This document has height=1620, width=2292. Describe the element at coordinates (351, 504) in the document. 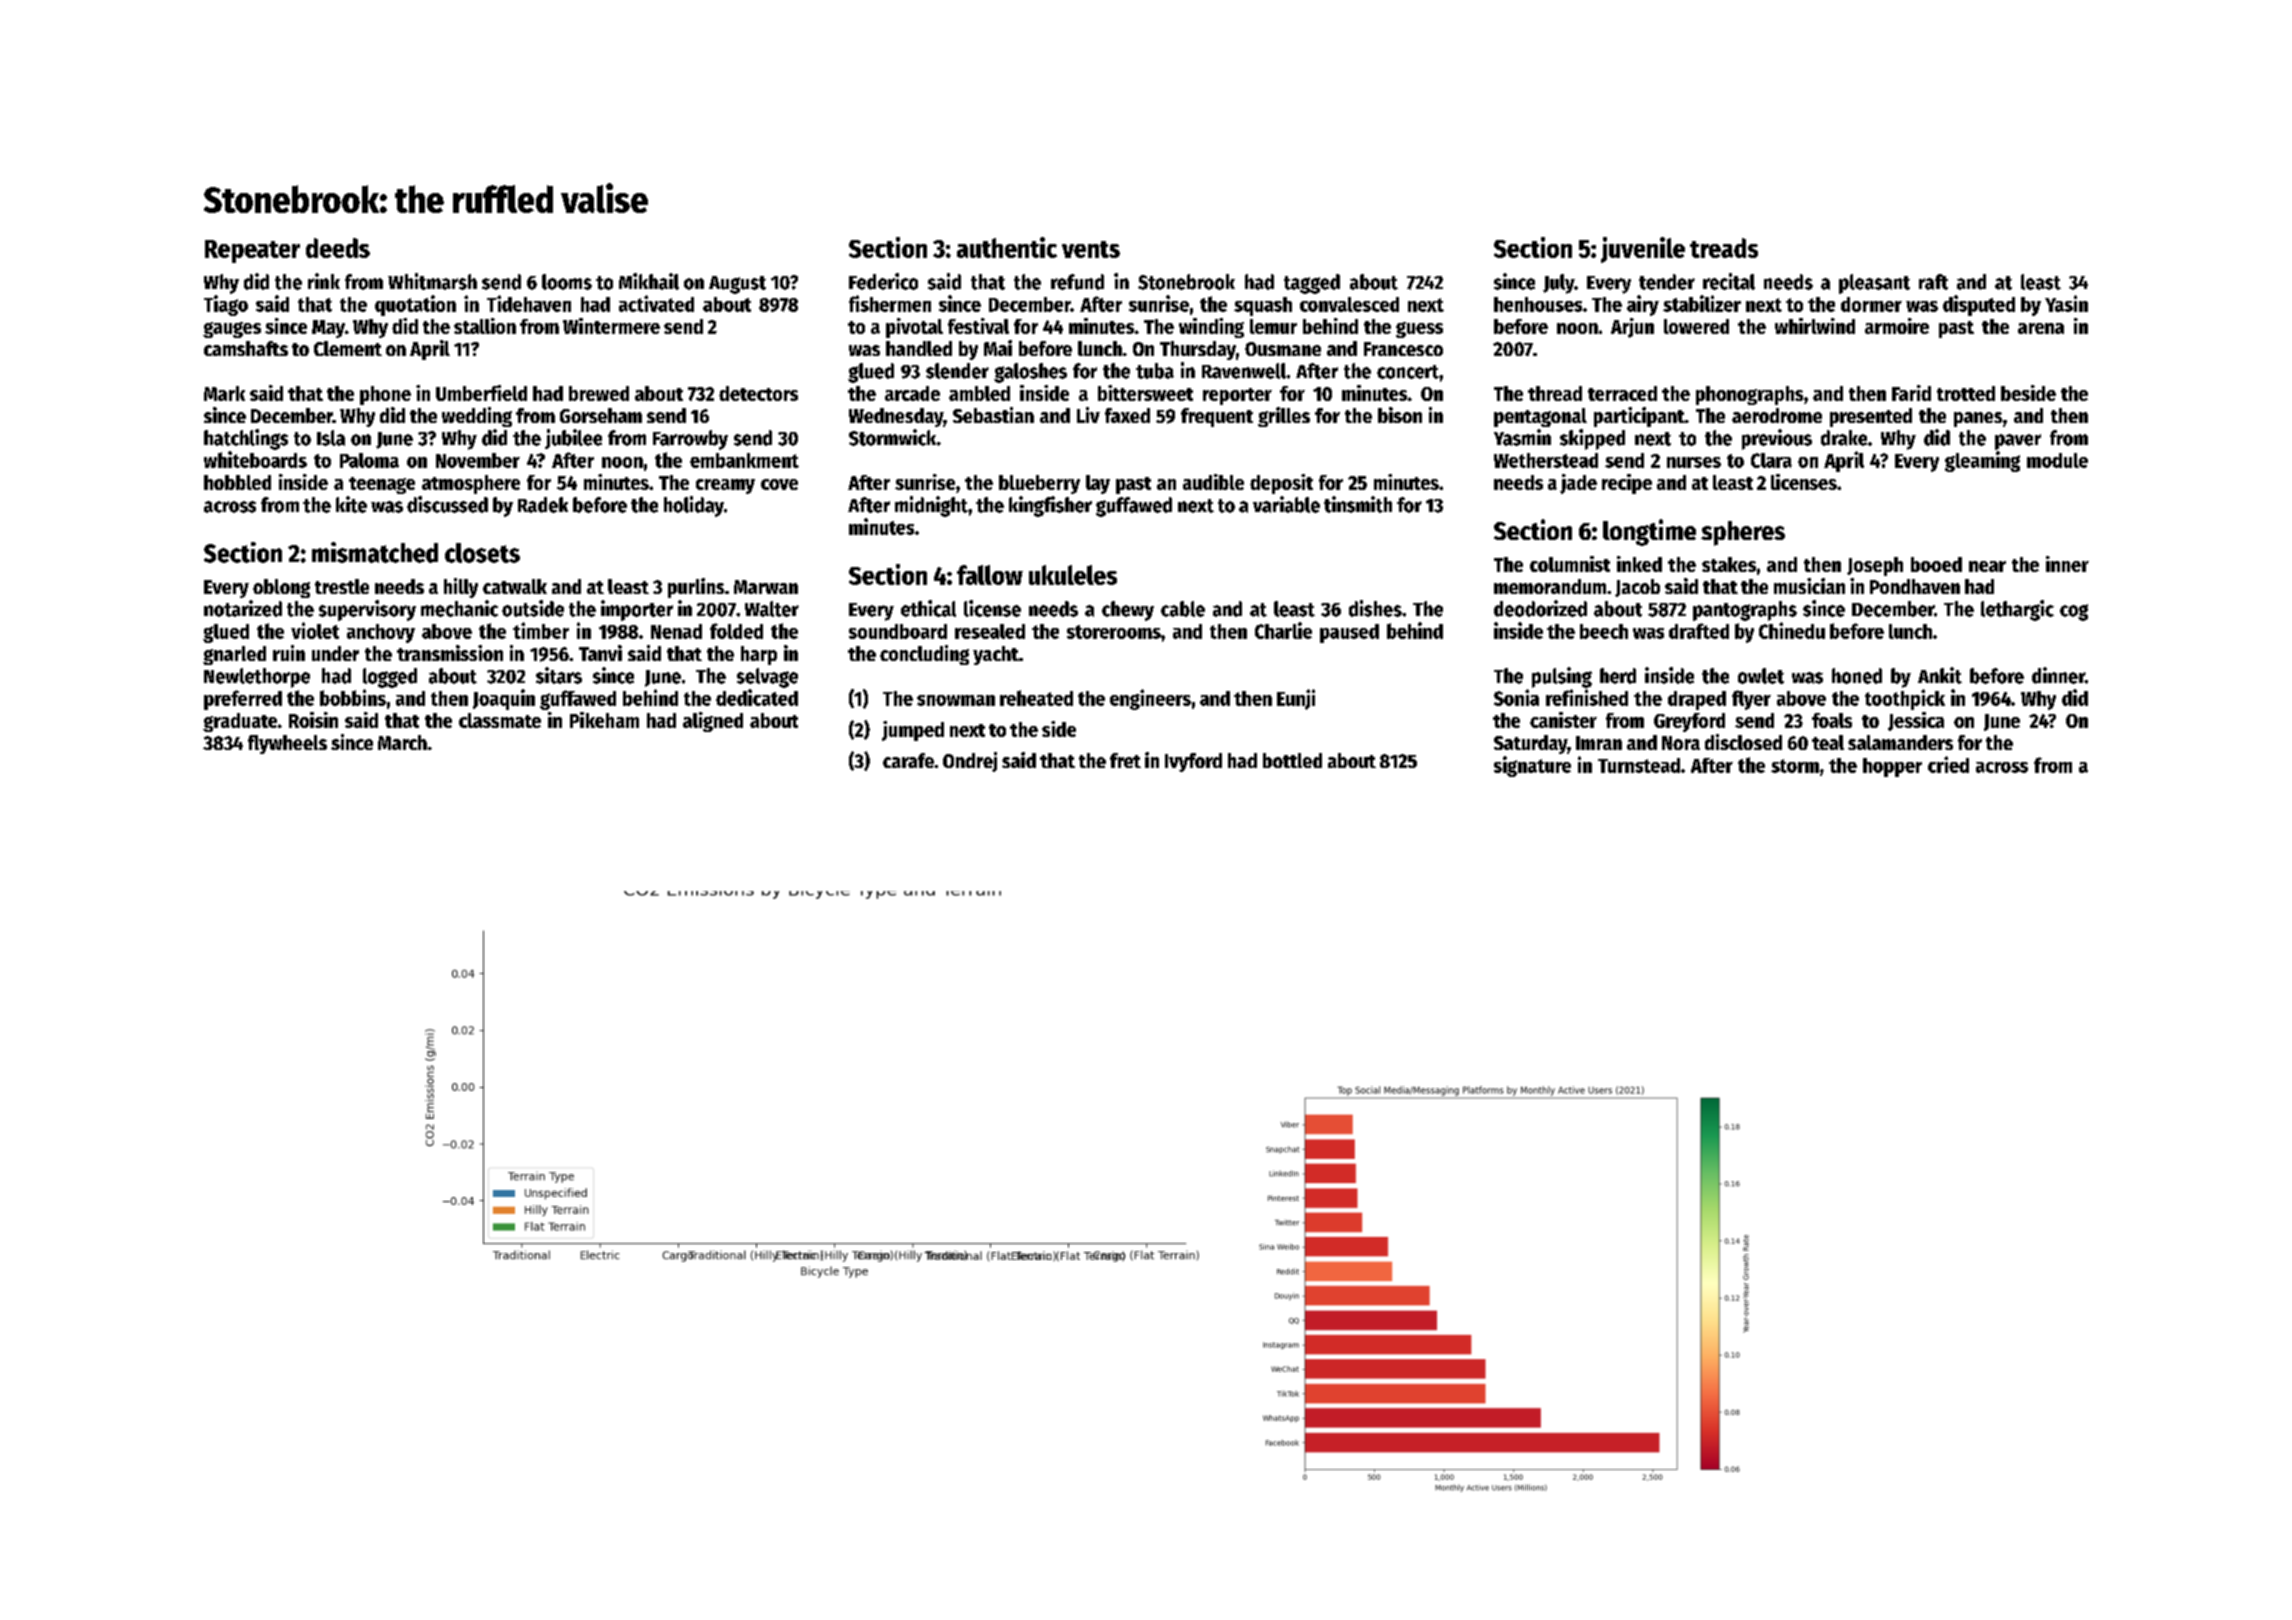

I see `kite` at that location.
